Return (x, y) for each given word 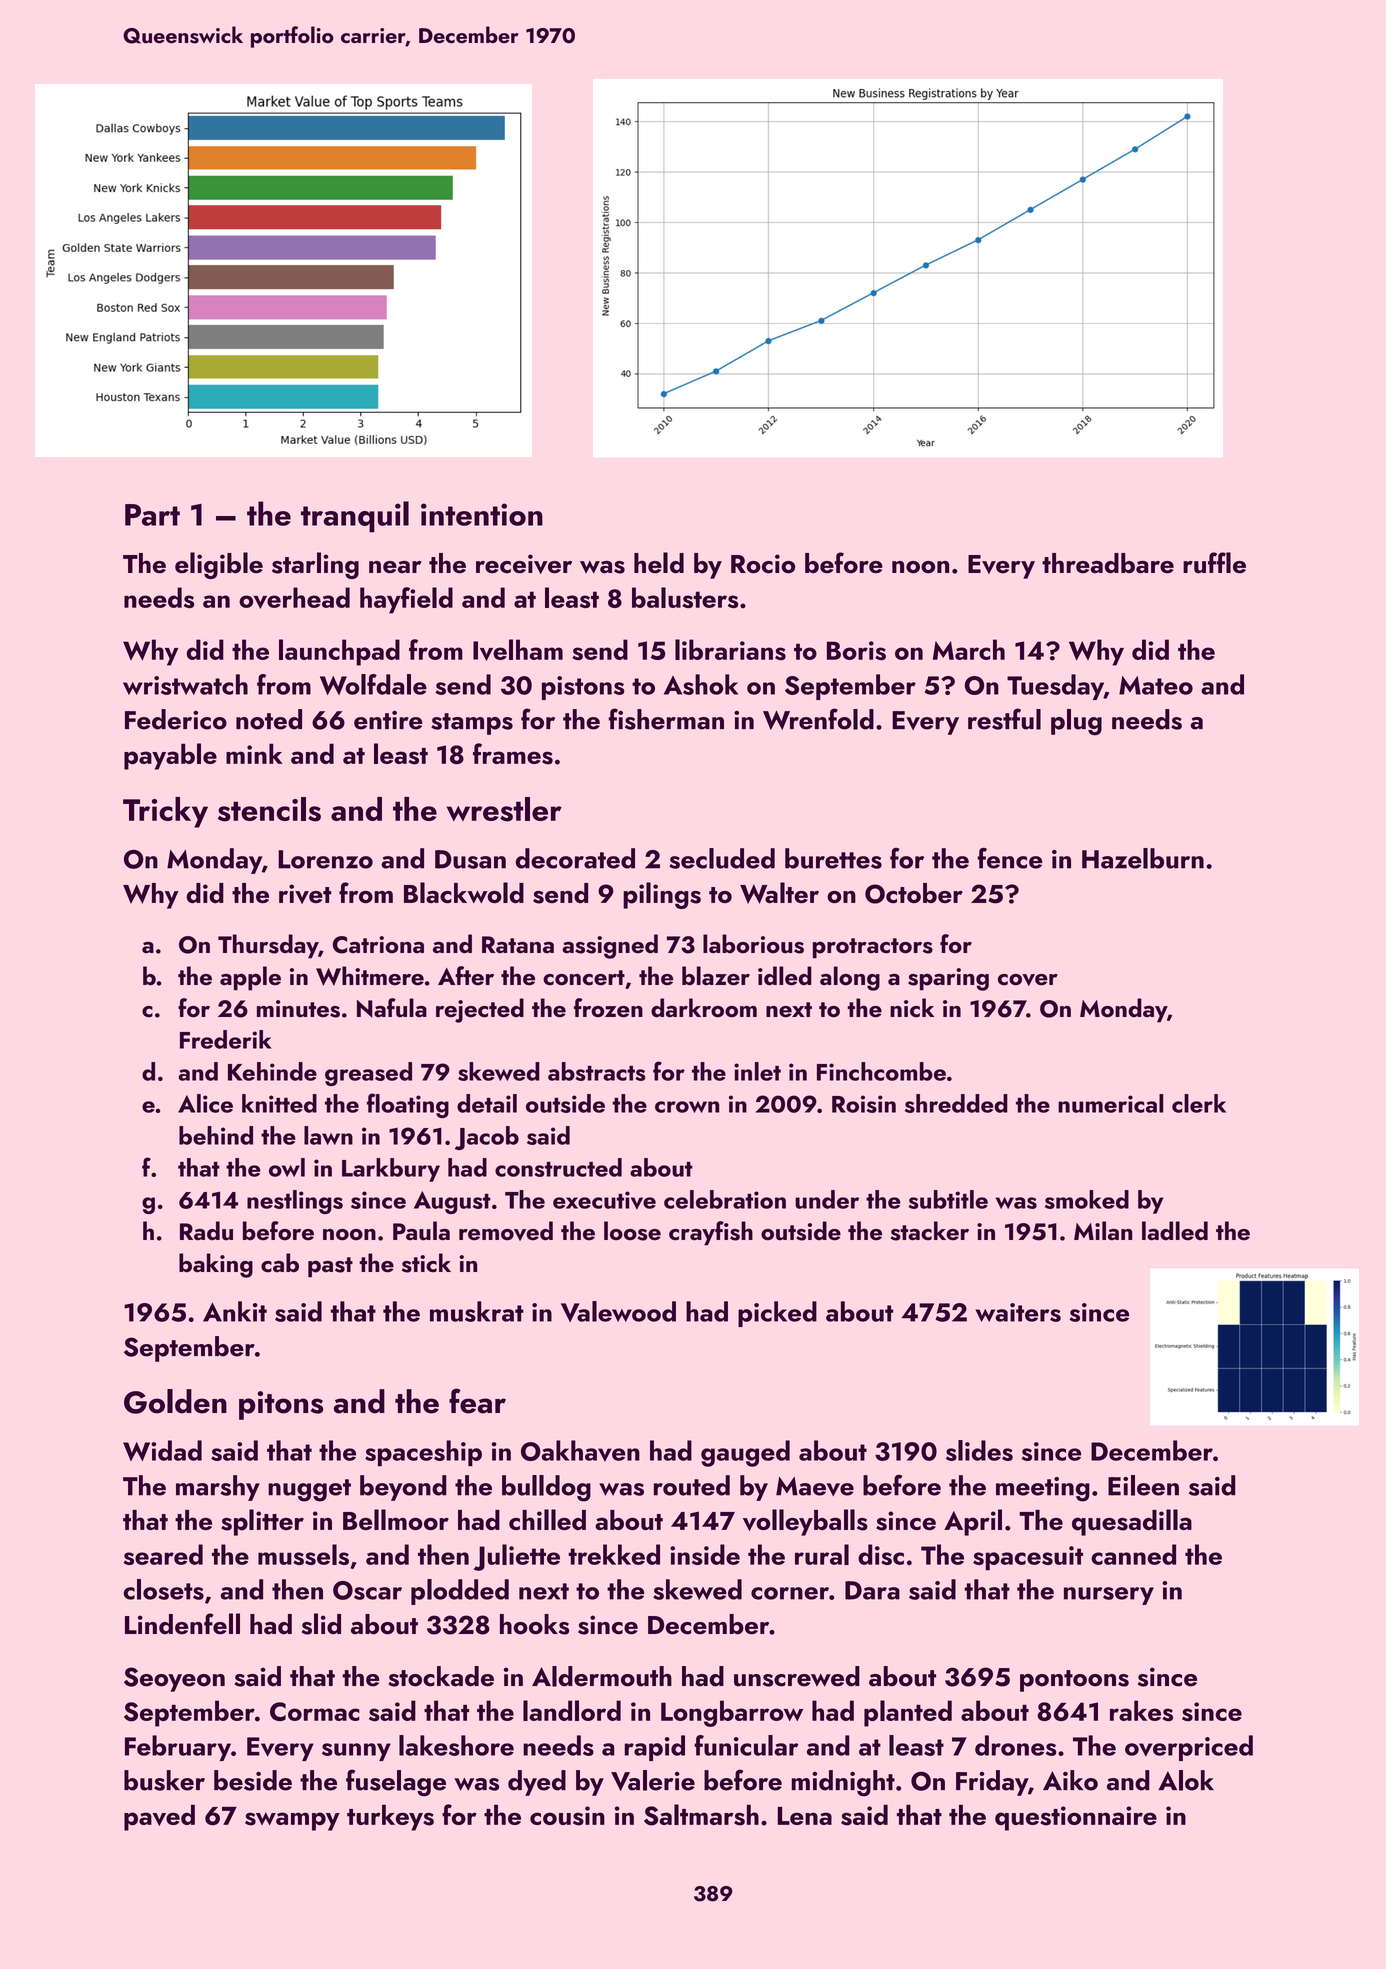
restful (1004, 719)
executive (604, 1200)
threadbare (1108, 563)
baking (216, 1265)
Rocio (763, 564)
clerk (1199, 1103)
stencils (269, 809)
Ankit (235, 1311)
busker (164, 1780)
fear (477, 1401)
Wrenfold (818, 719)
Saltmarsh (701, 1815)
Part (152, 515)
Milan (1103, 1231)
